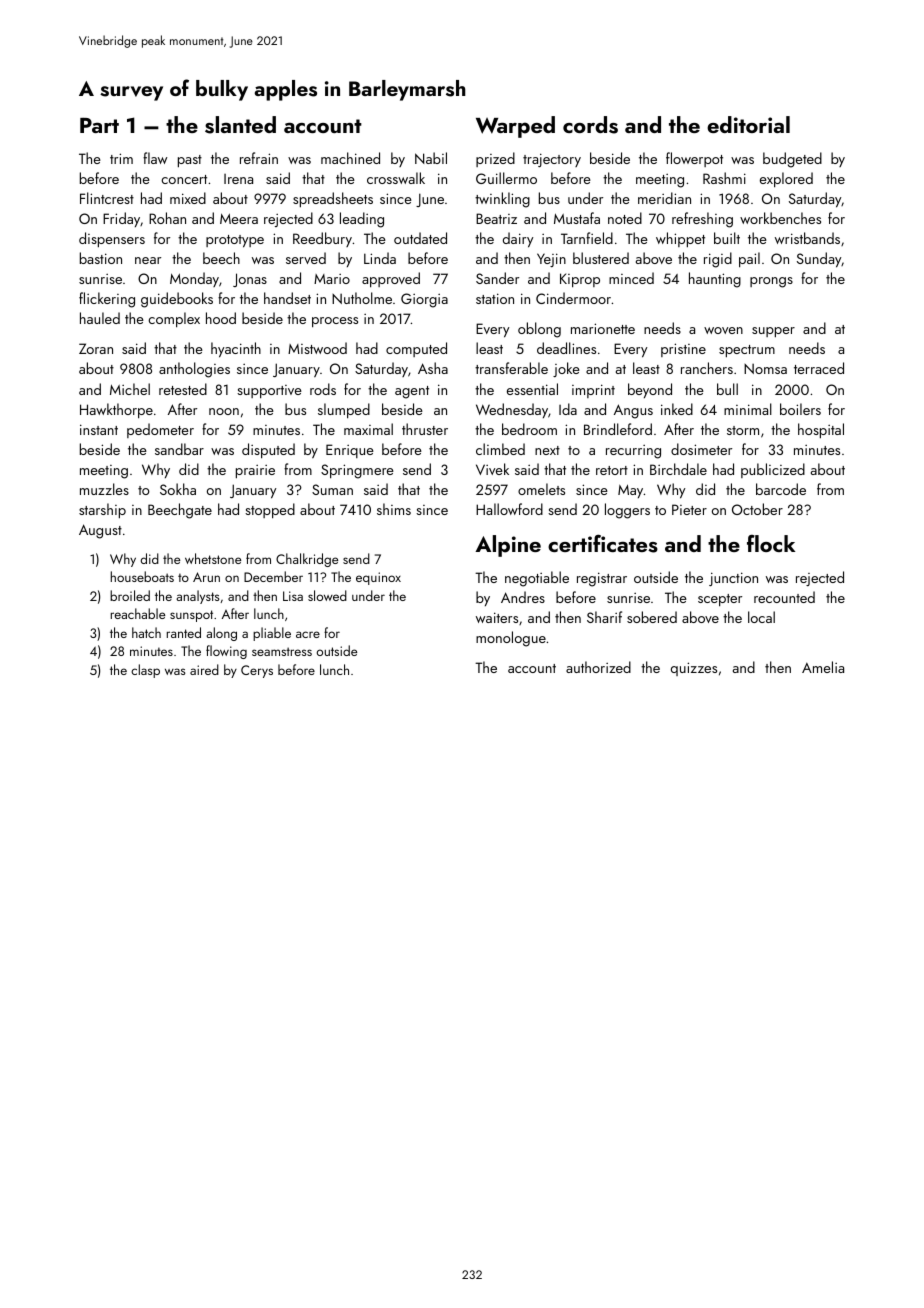  Describe the element at coordinates (178, 489) in the document. I see `Sokha` at that location.
